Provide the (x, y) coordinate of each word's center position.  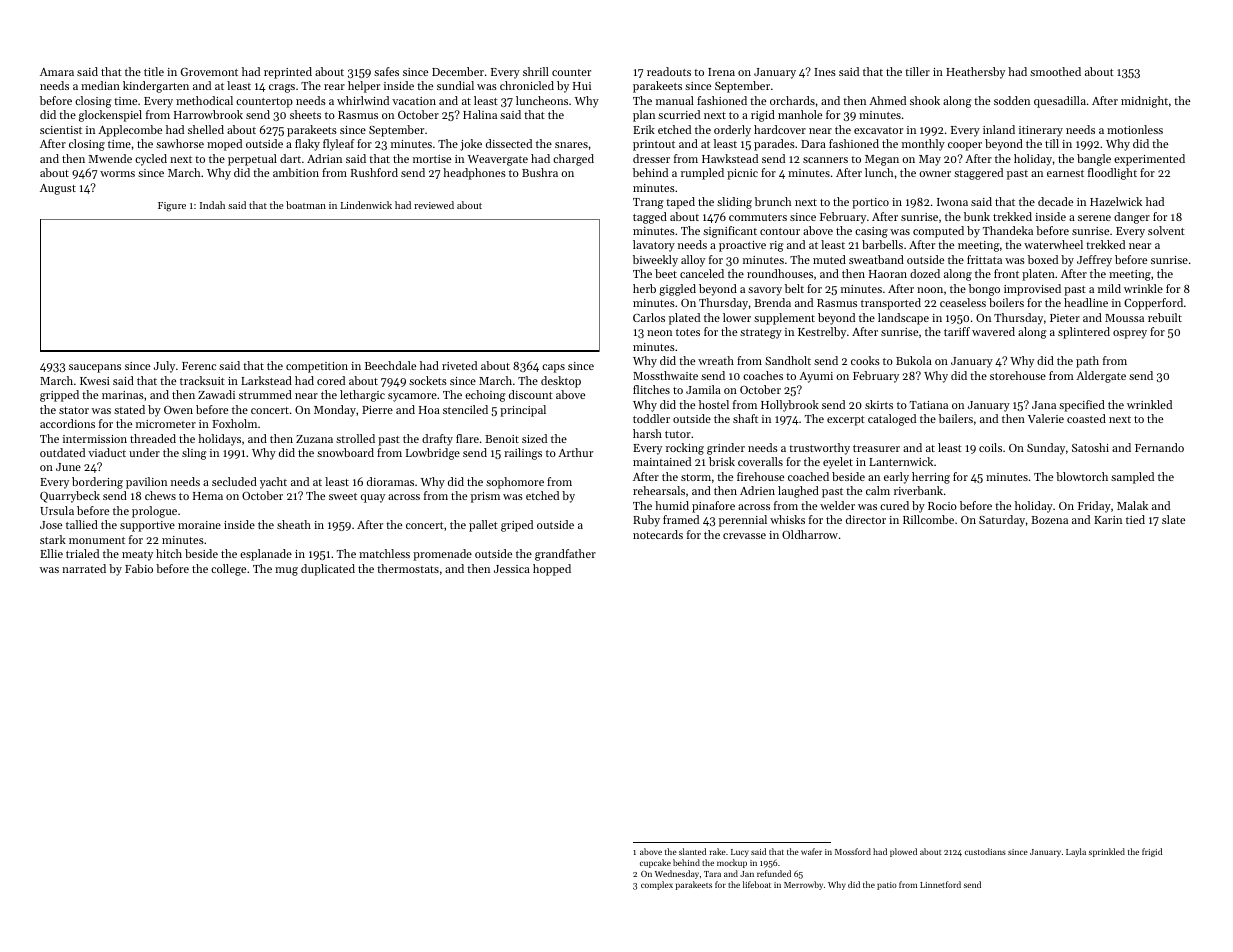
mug (286, 571)
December (458, 71)
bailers (956, 418)
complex (657, 885)
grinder (726, 449)
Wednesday (677, 874)
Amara (57, 72)
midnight (1144, 102)
